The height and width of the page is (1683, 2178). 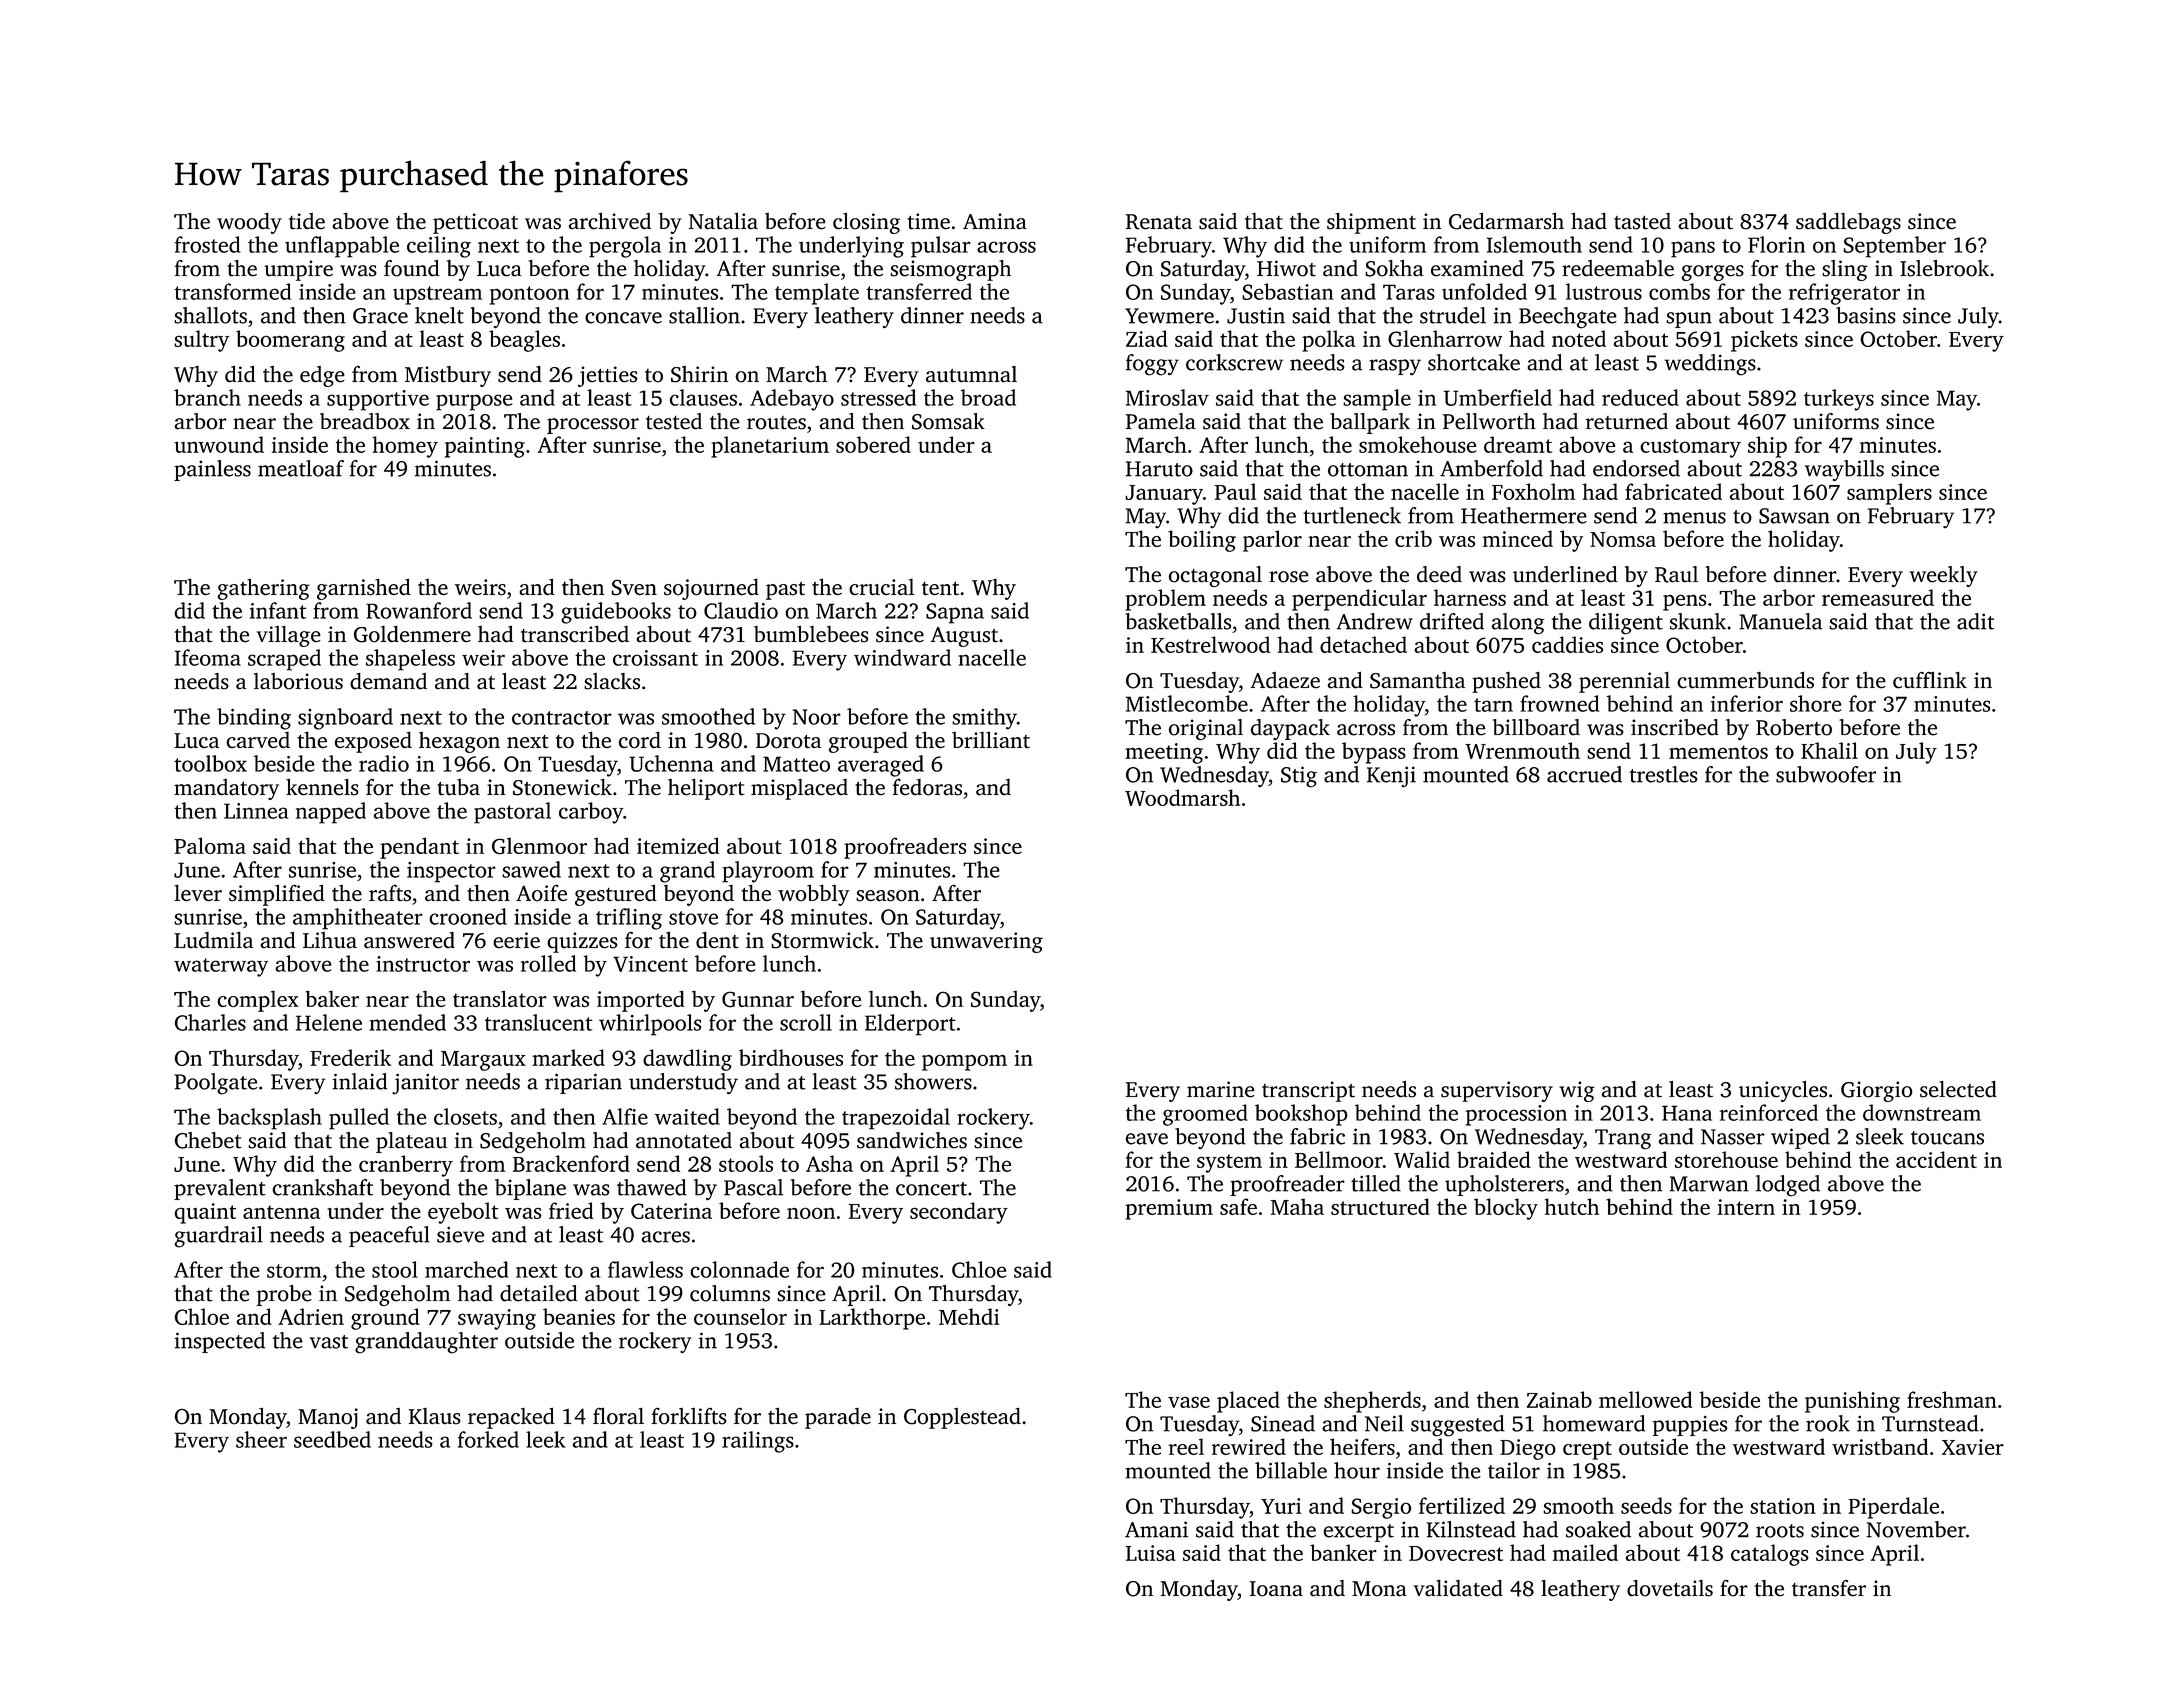 What do you see at coordinates (1947, 1138) in the page?
I see `toucans` at bounding box center [1947, 1138].
